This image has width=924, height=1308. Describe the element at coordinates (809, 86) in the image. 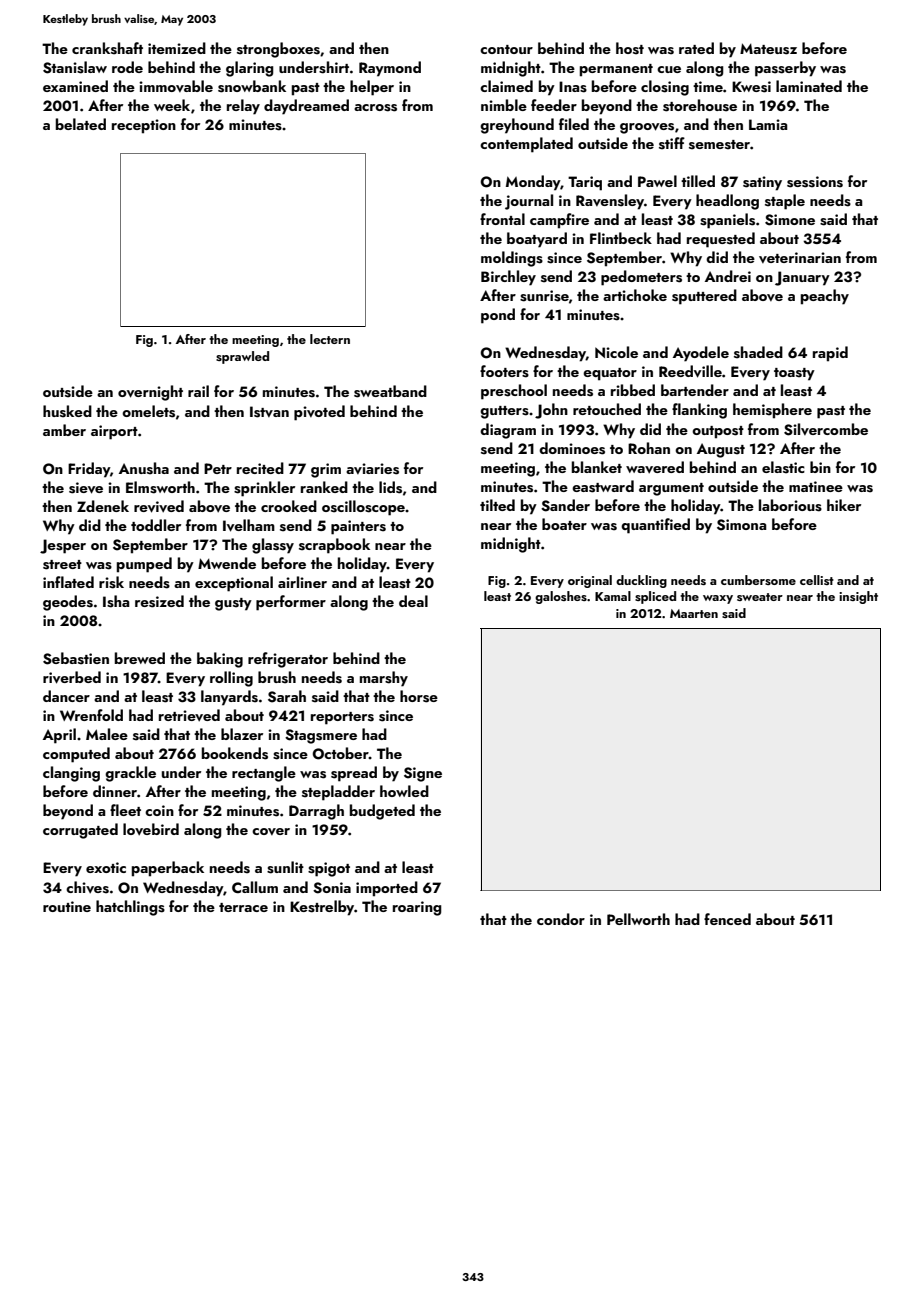

I see `laminated` at that location.
